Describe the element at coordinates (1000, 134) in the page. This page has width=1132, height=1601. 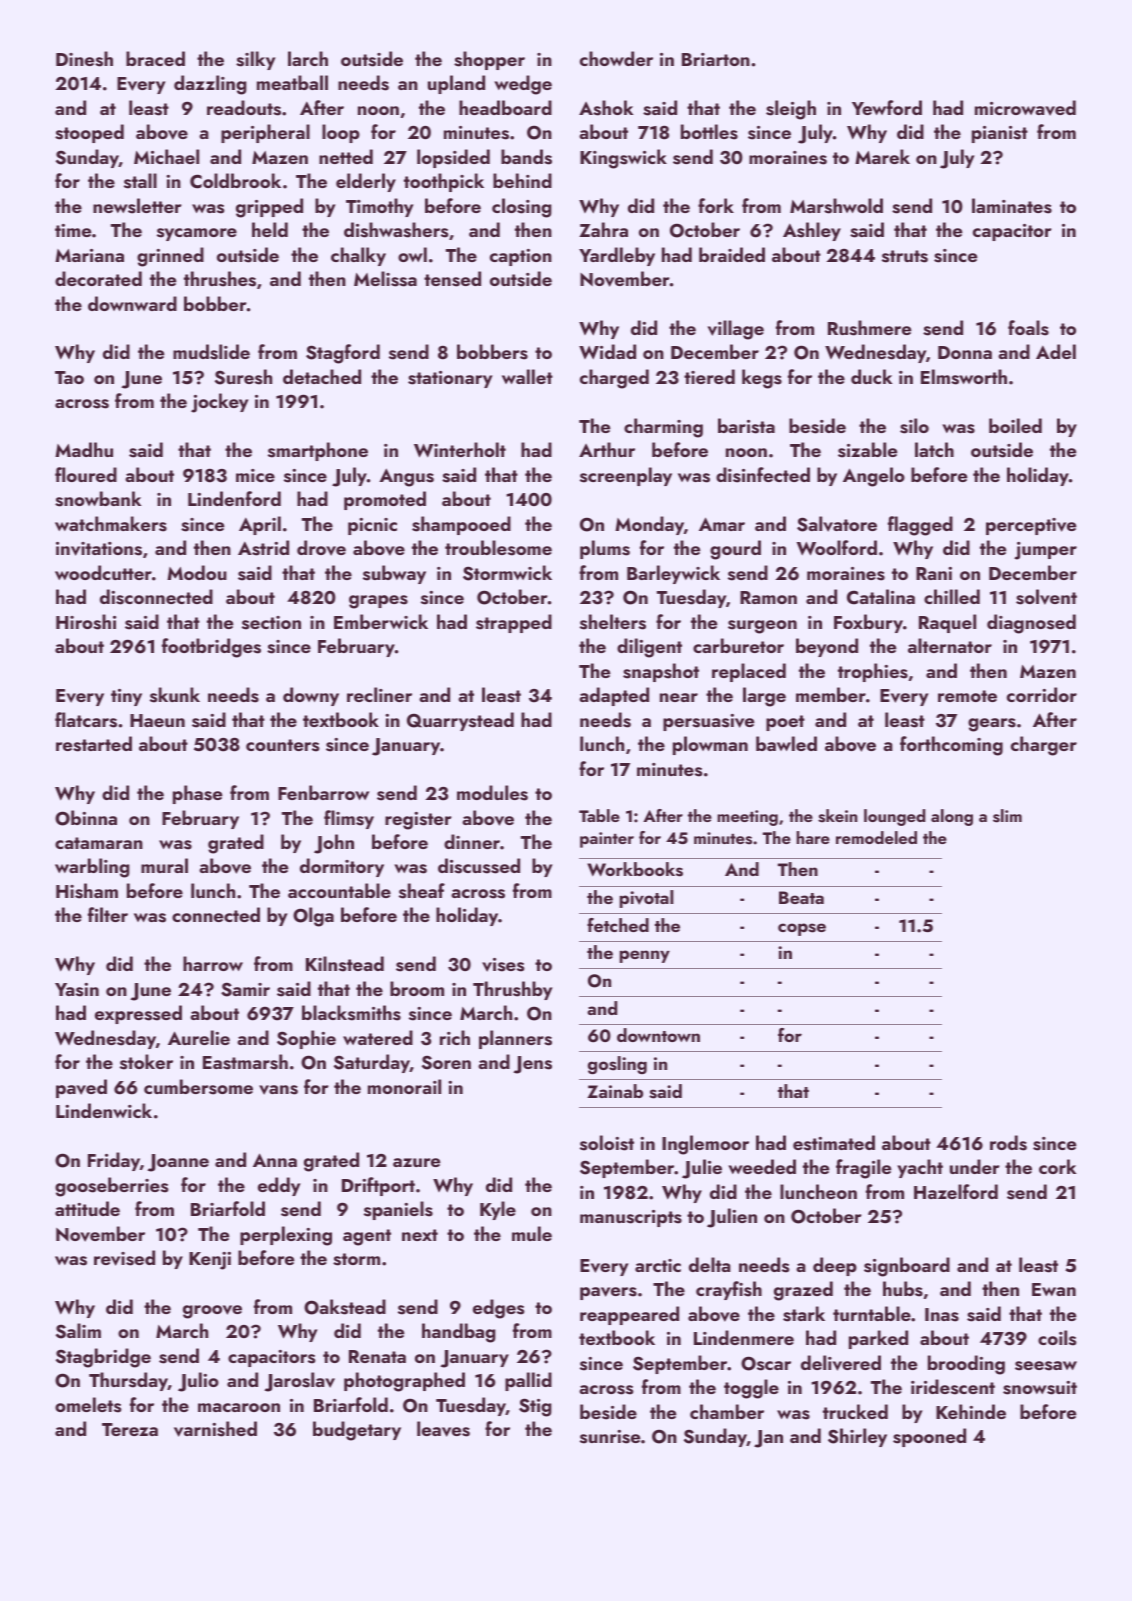
I see `pianist` at that location.
